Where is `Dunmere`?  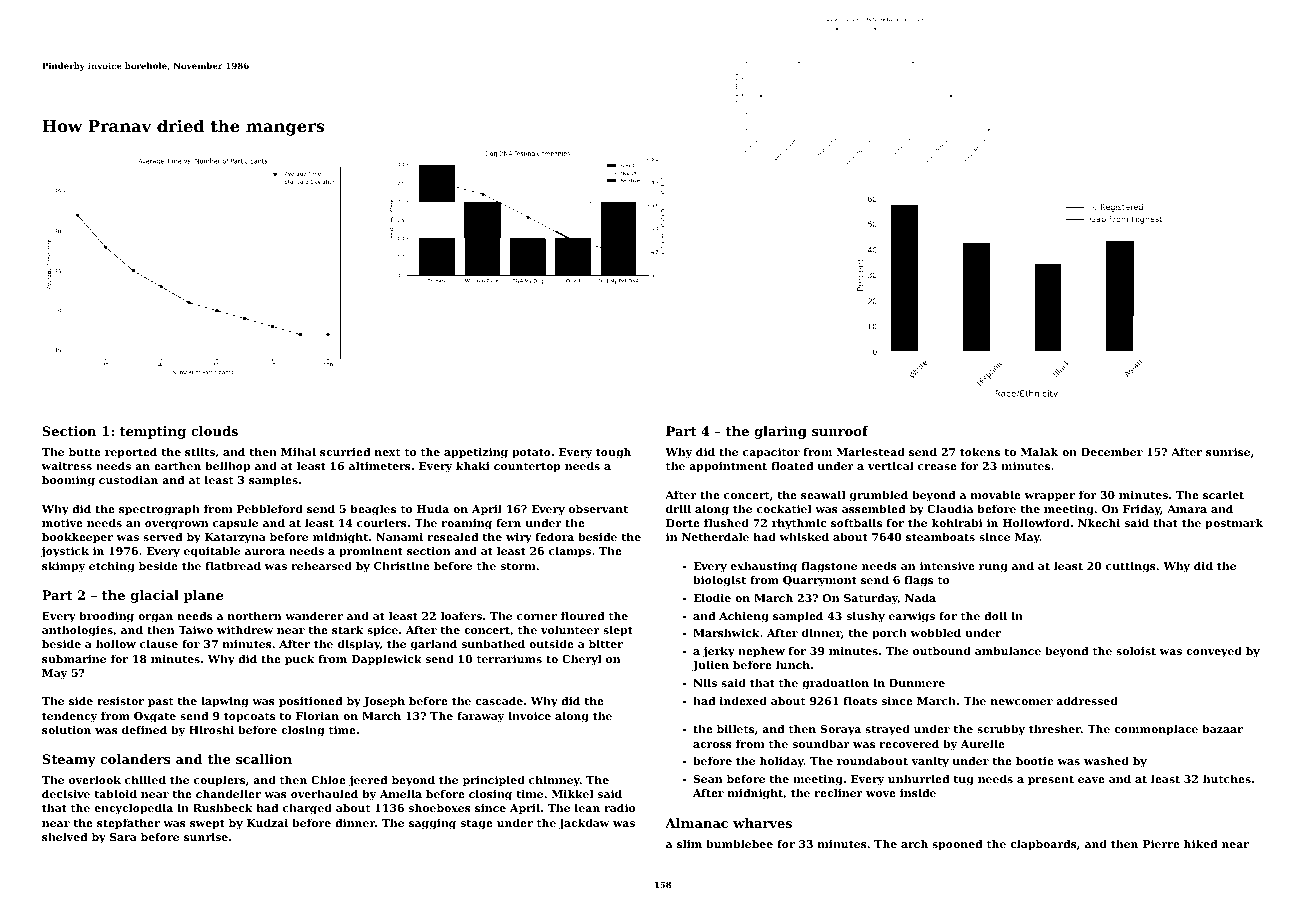 Dunmere is located at coordinates (917, 683).
